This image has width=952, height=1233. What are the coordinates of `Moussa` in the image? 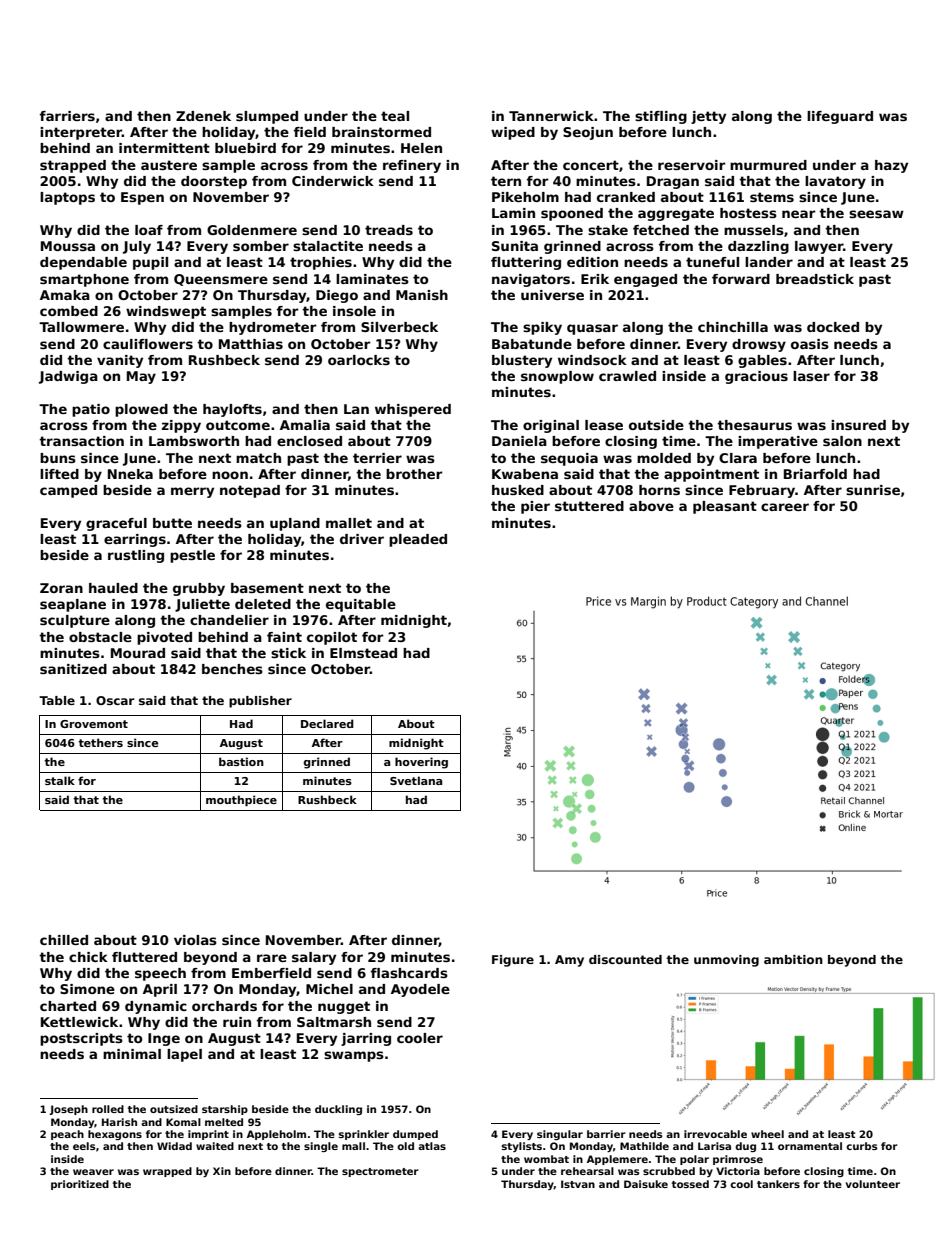 It's located at (68, 246).
